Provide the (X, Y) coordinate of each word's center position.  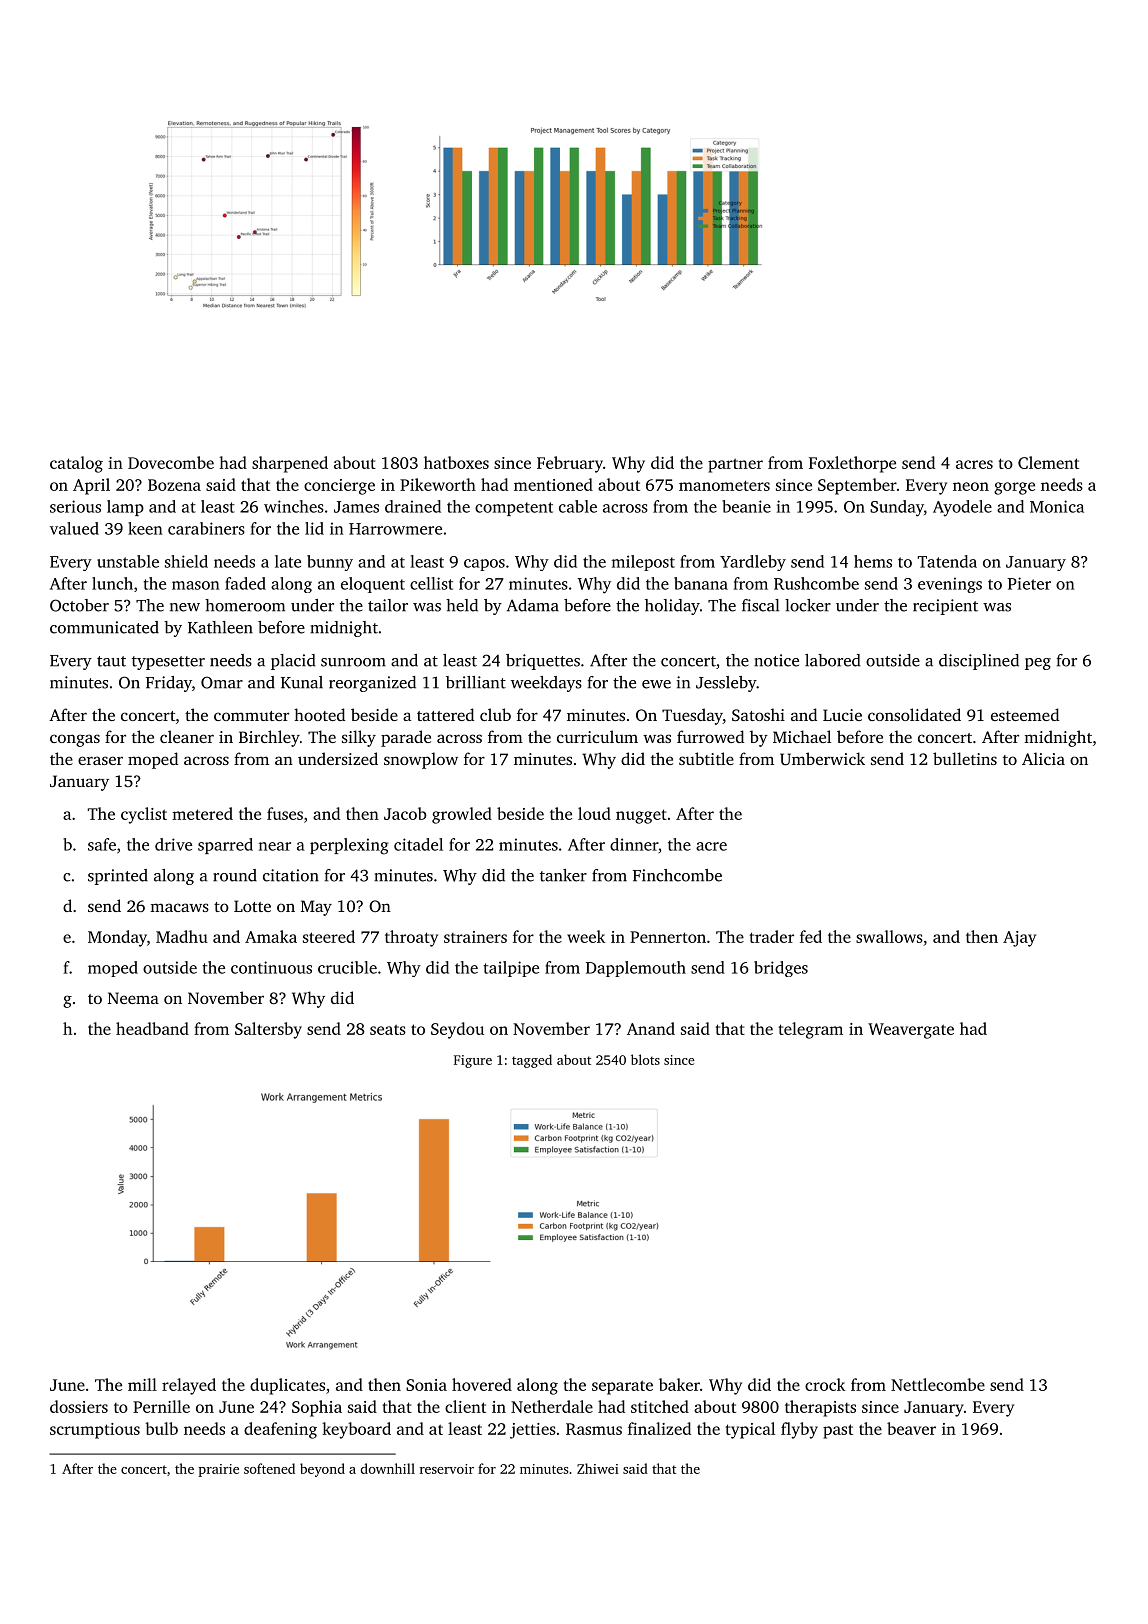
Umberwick (822, 759)
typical (750, 1430)
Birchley (269, 738)
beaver (911, 1428)
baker (679, 1384)
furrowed (710, 736)
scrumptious (95, 1431)
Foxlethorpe (852, 464)
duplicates (287, 1386)
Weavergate (911, 1031)
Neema (133, 998)
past (838, 1431)
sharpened (290, 464)
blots (645, 1059)
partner (735, 465)
